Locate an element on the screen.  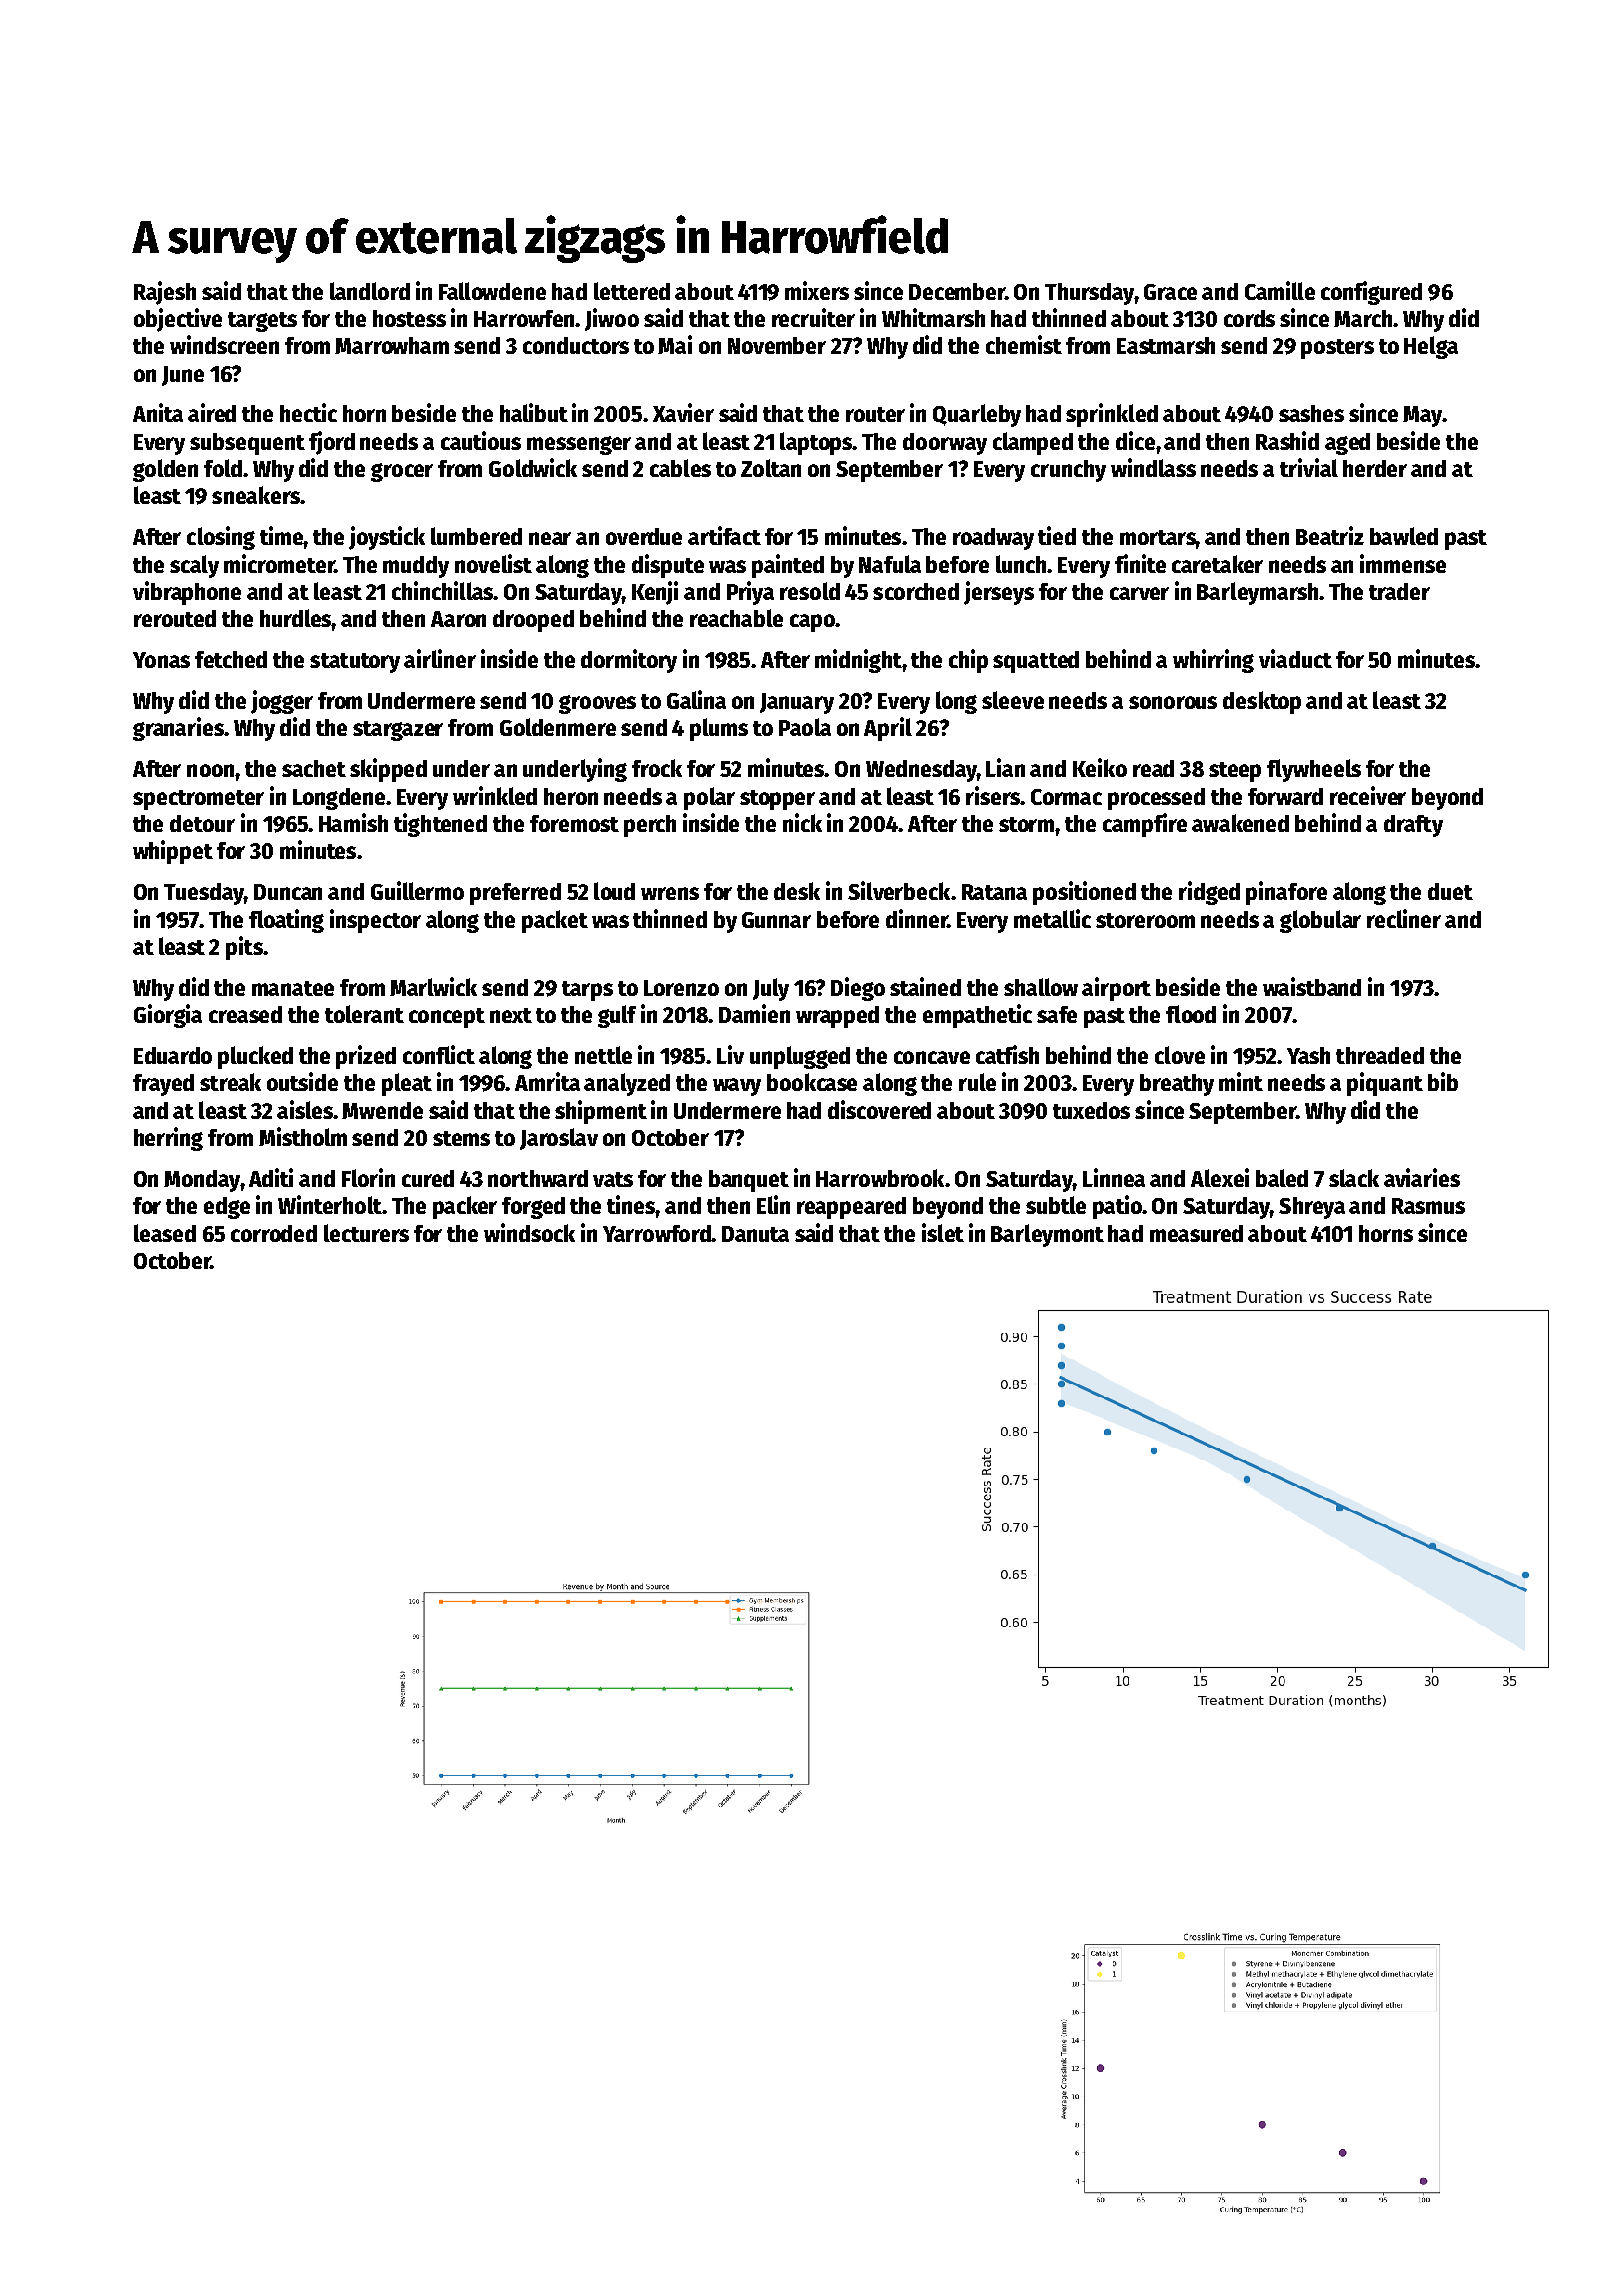
corroded is located at coordinates (274, 1233).
